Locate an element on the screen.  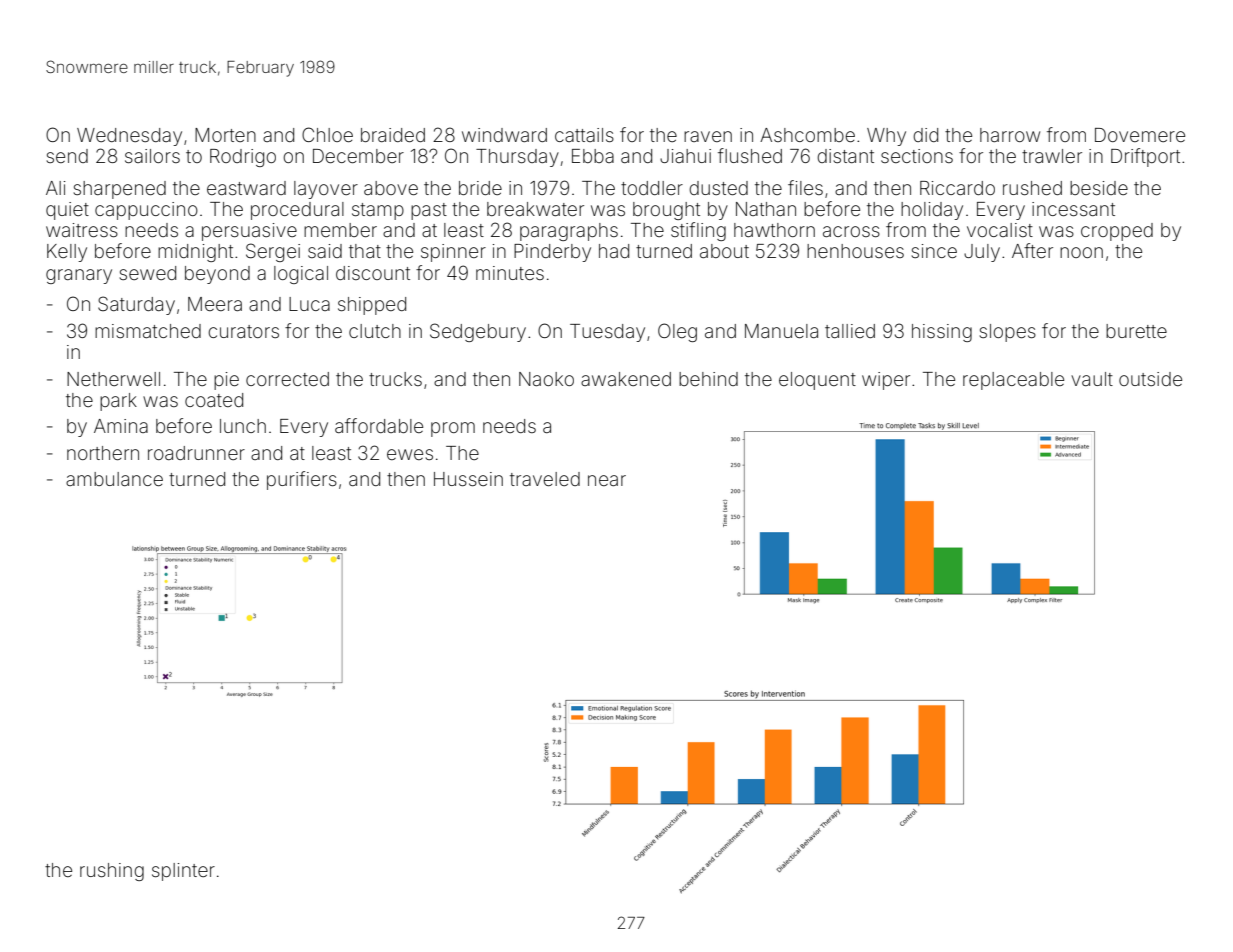
Naoko is located at coordinates (546, 379).
